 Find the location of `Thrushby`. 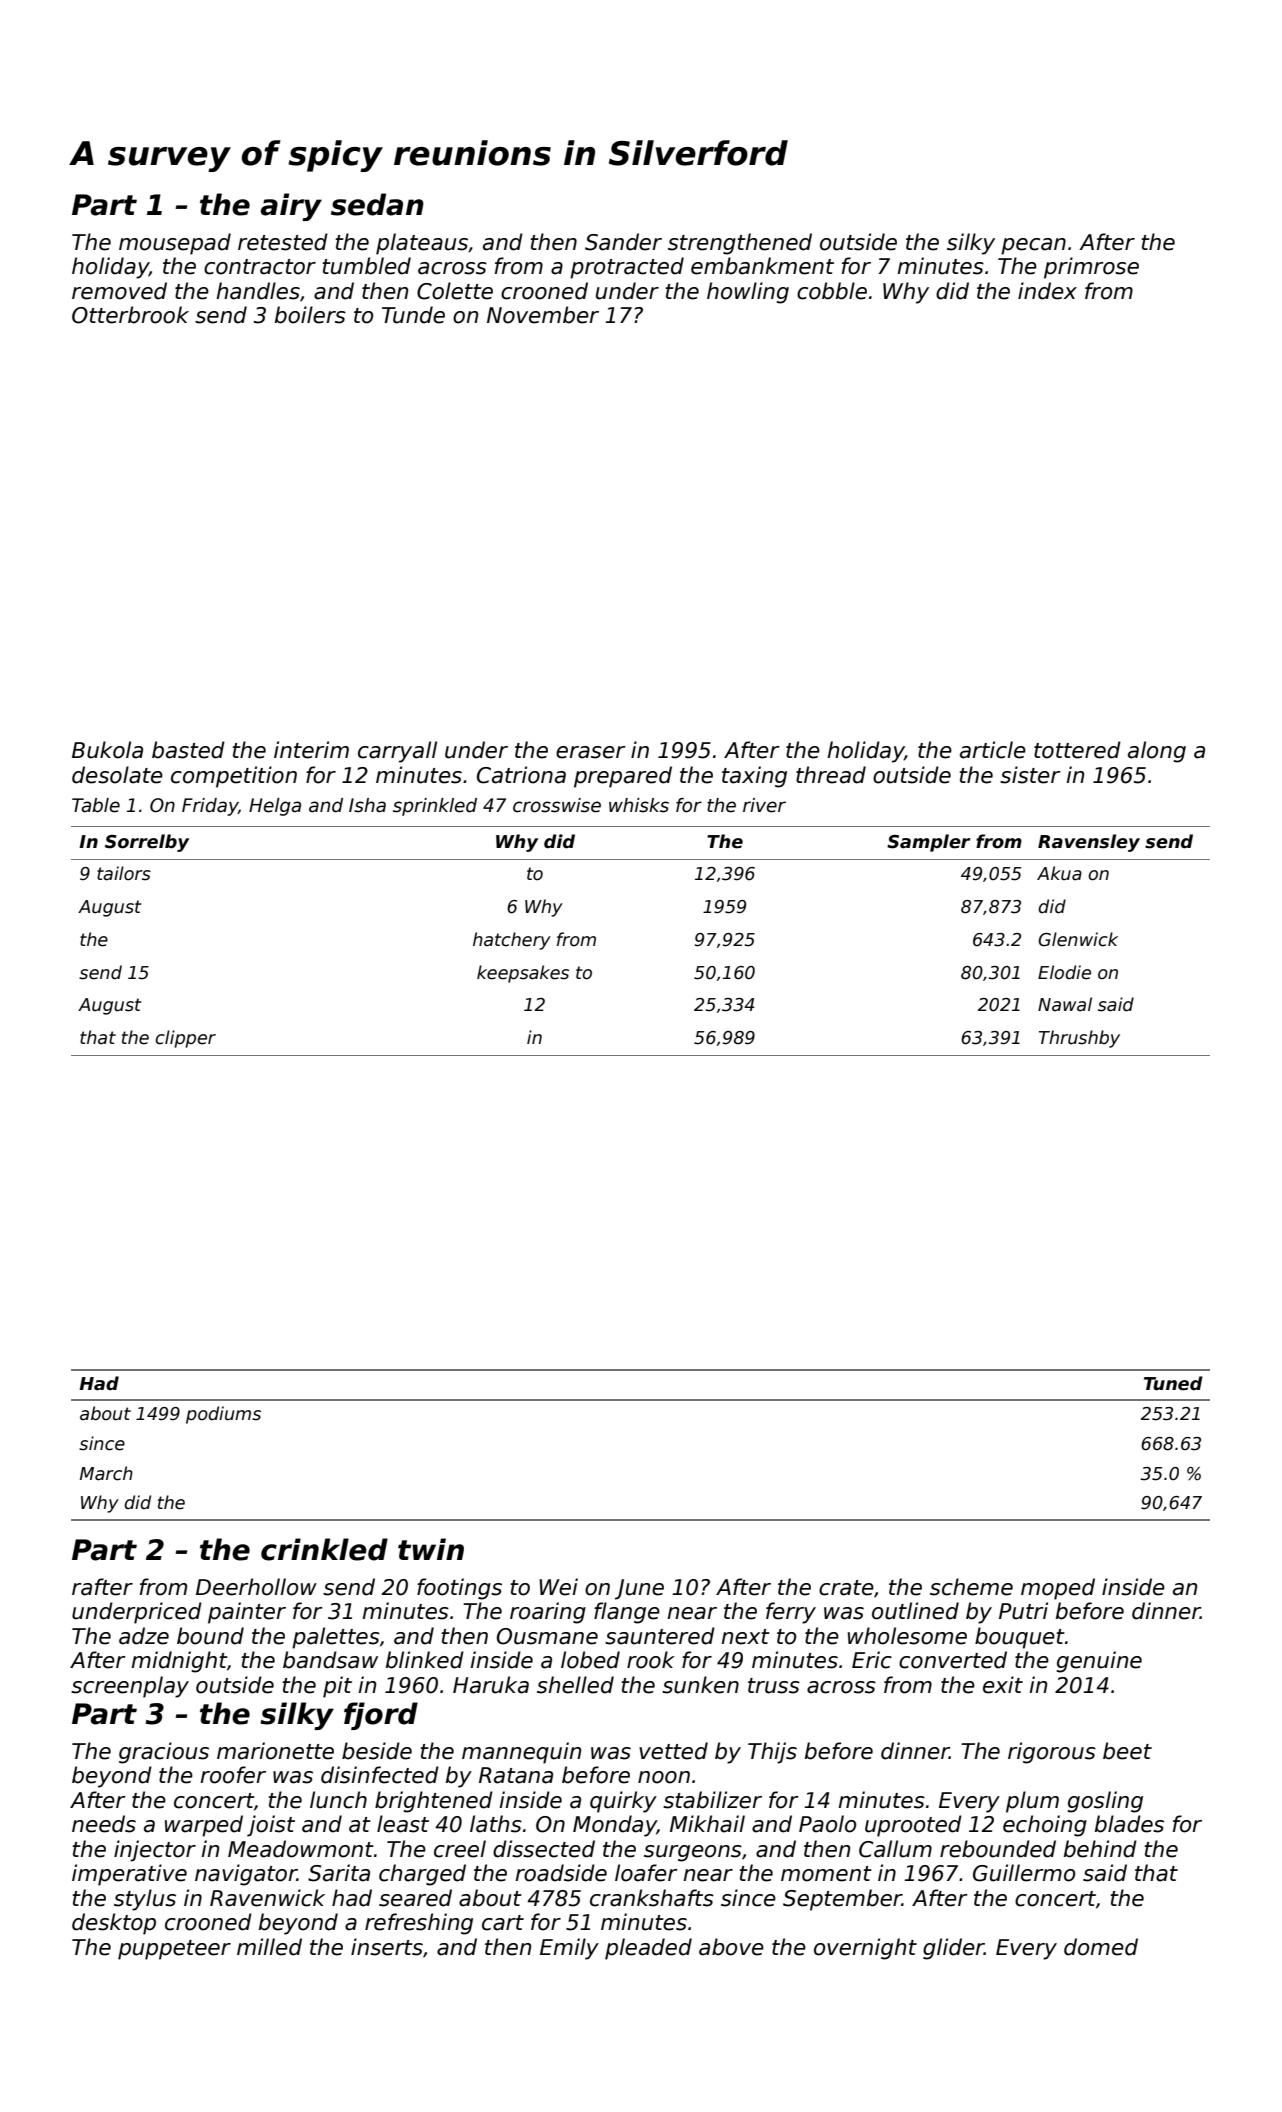

Thrushby is located at coordinates (1079, 1039).
